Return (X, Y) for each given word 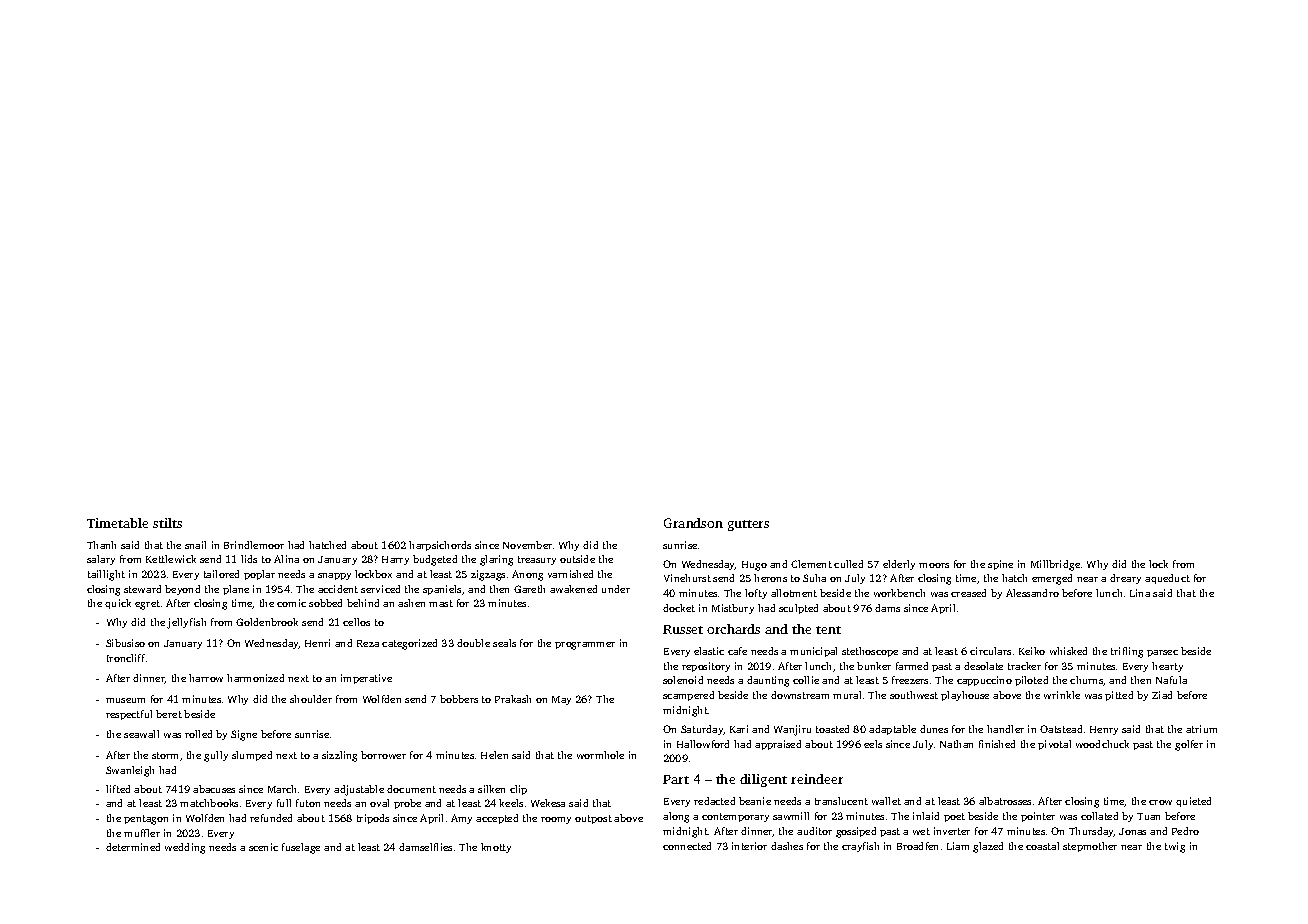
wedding (185, 848)
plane (236, 590)
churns (1086, 680)
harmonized (255, 678)
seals (504, 643)
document (411, 789)
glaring (496, 560)
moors (934, 565)
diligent (763, 780)
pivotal (1054, 745)
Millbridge (1055, 565)
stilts (167, 523)
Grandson (693, 523)
